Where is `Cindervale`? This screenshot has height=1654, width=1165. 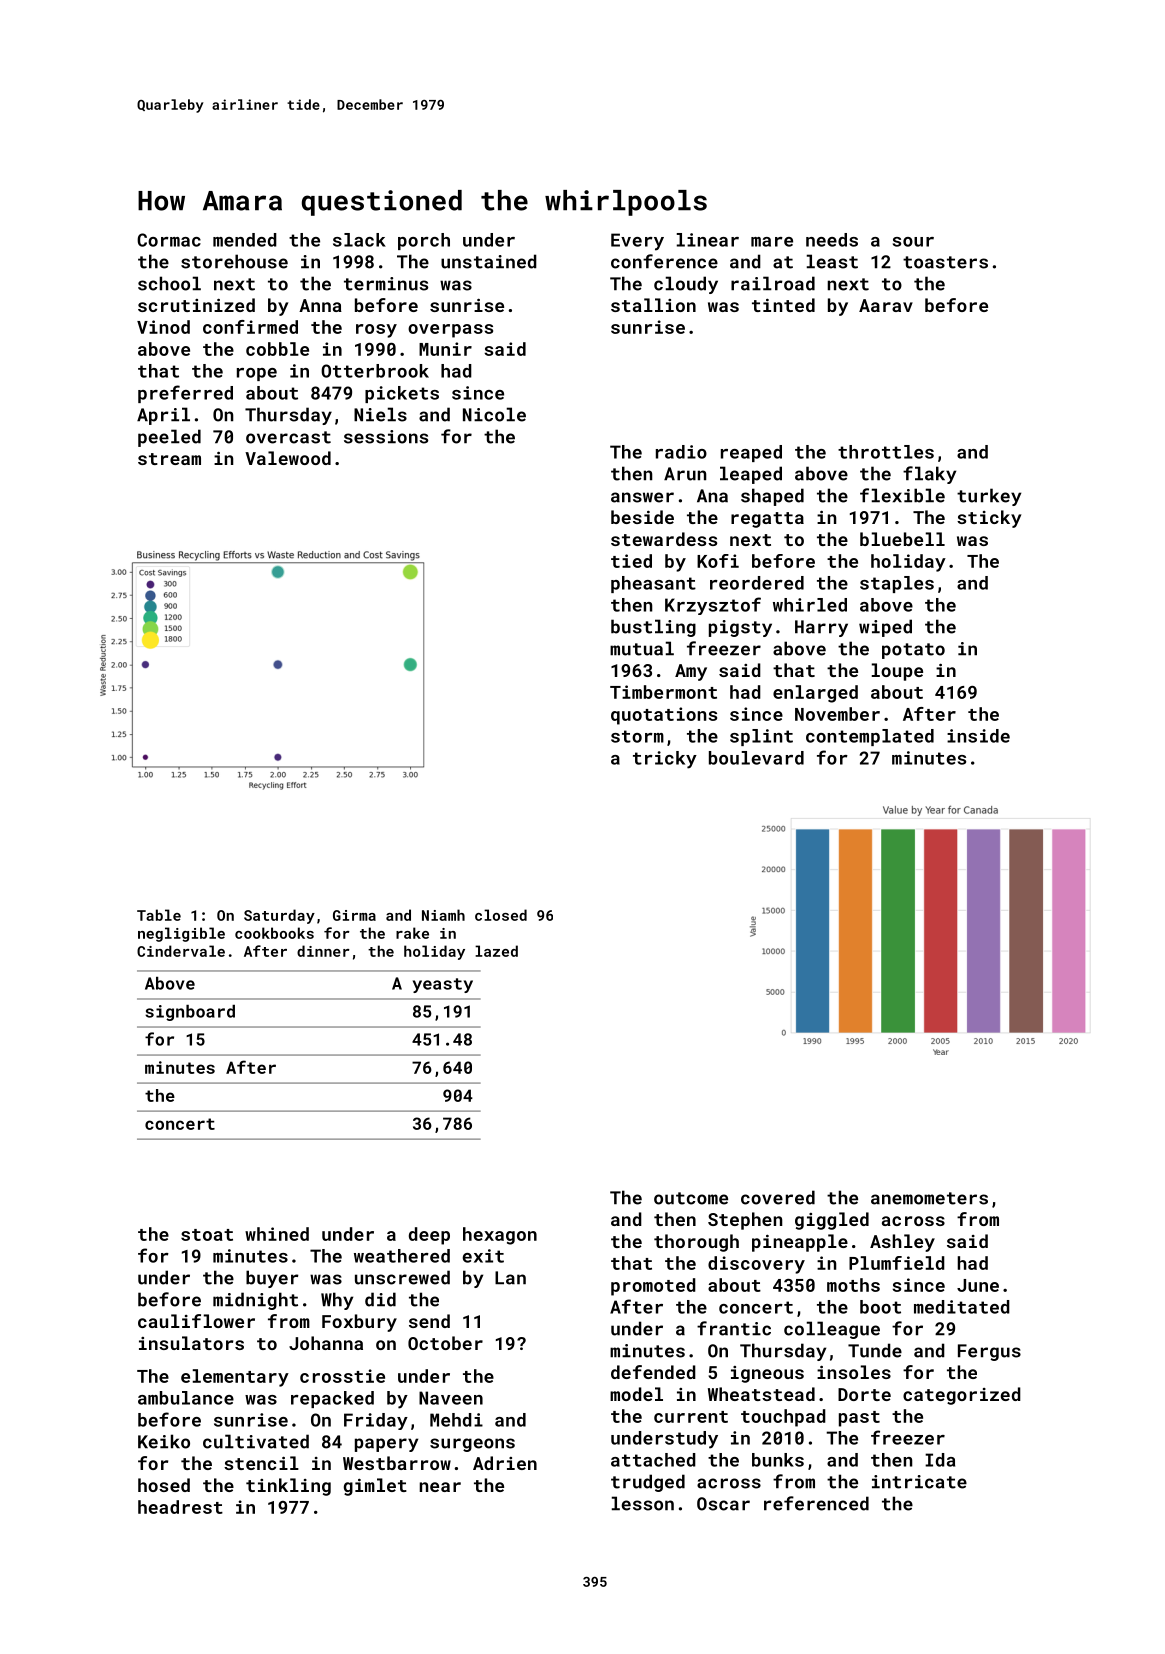
Cindervale is located at coordinates (181, 951).
